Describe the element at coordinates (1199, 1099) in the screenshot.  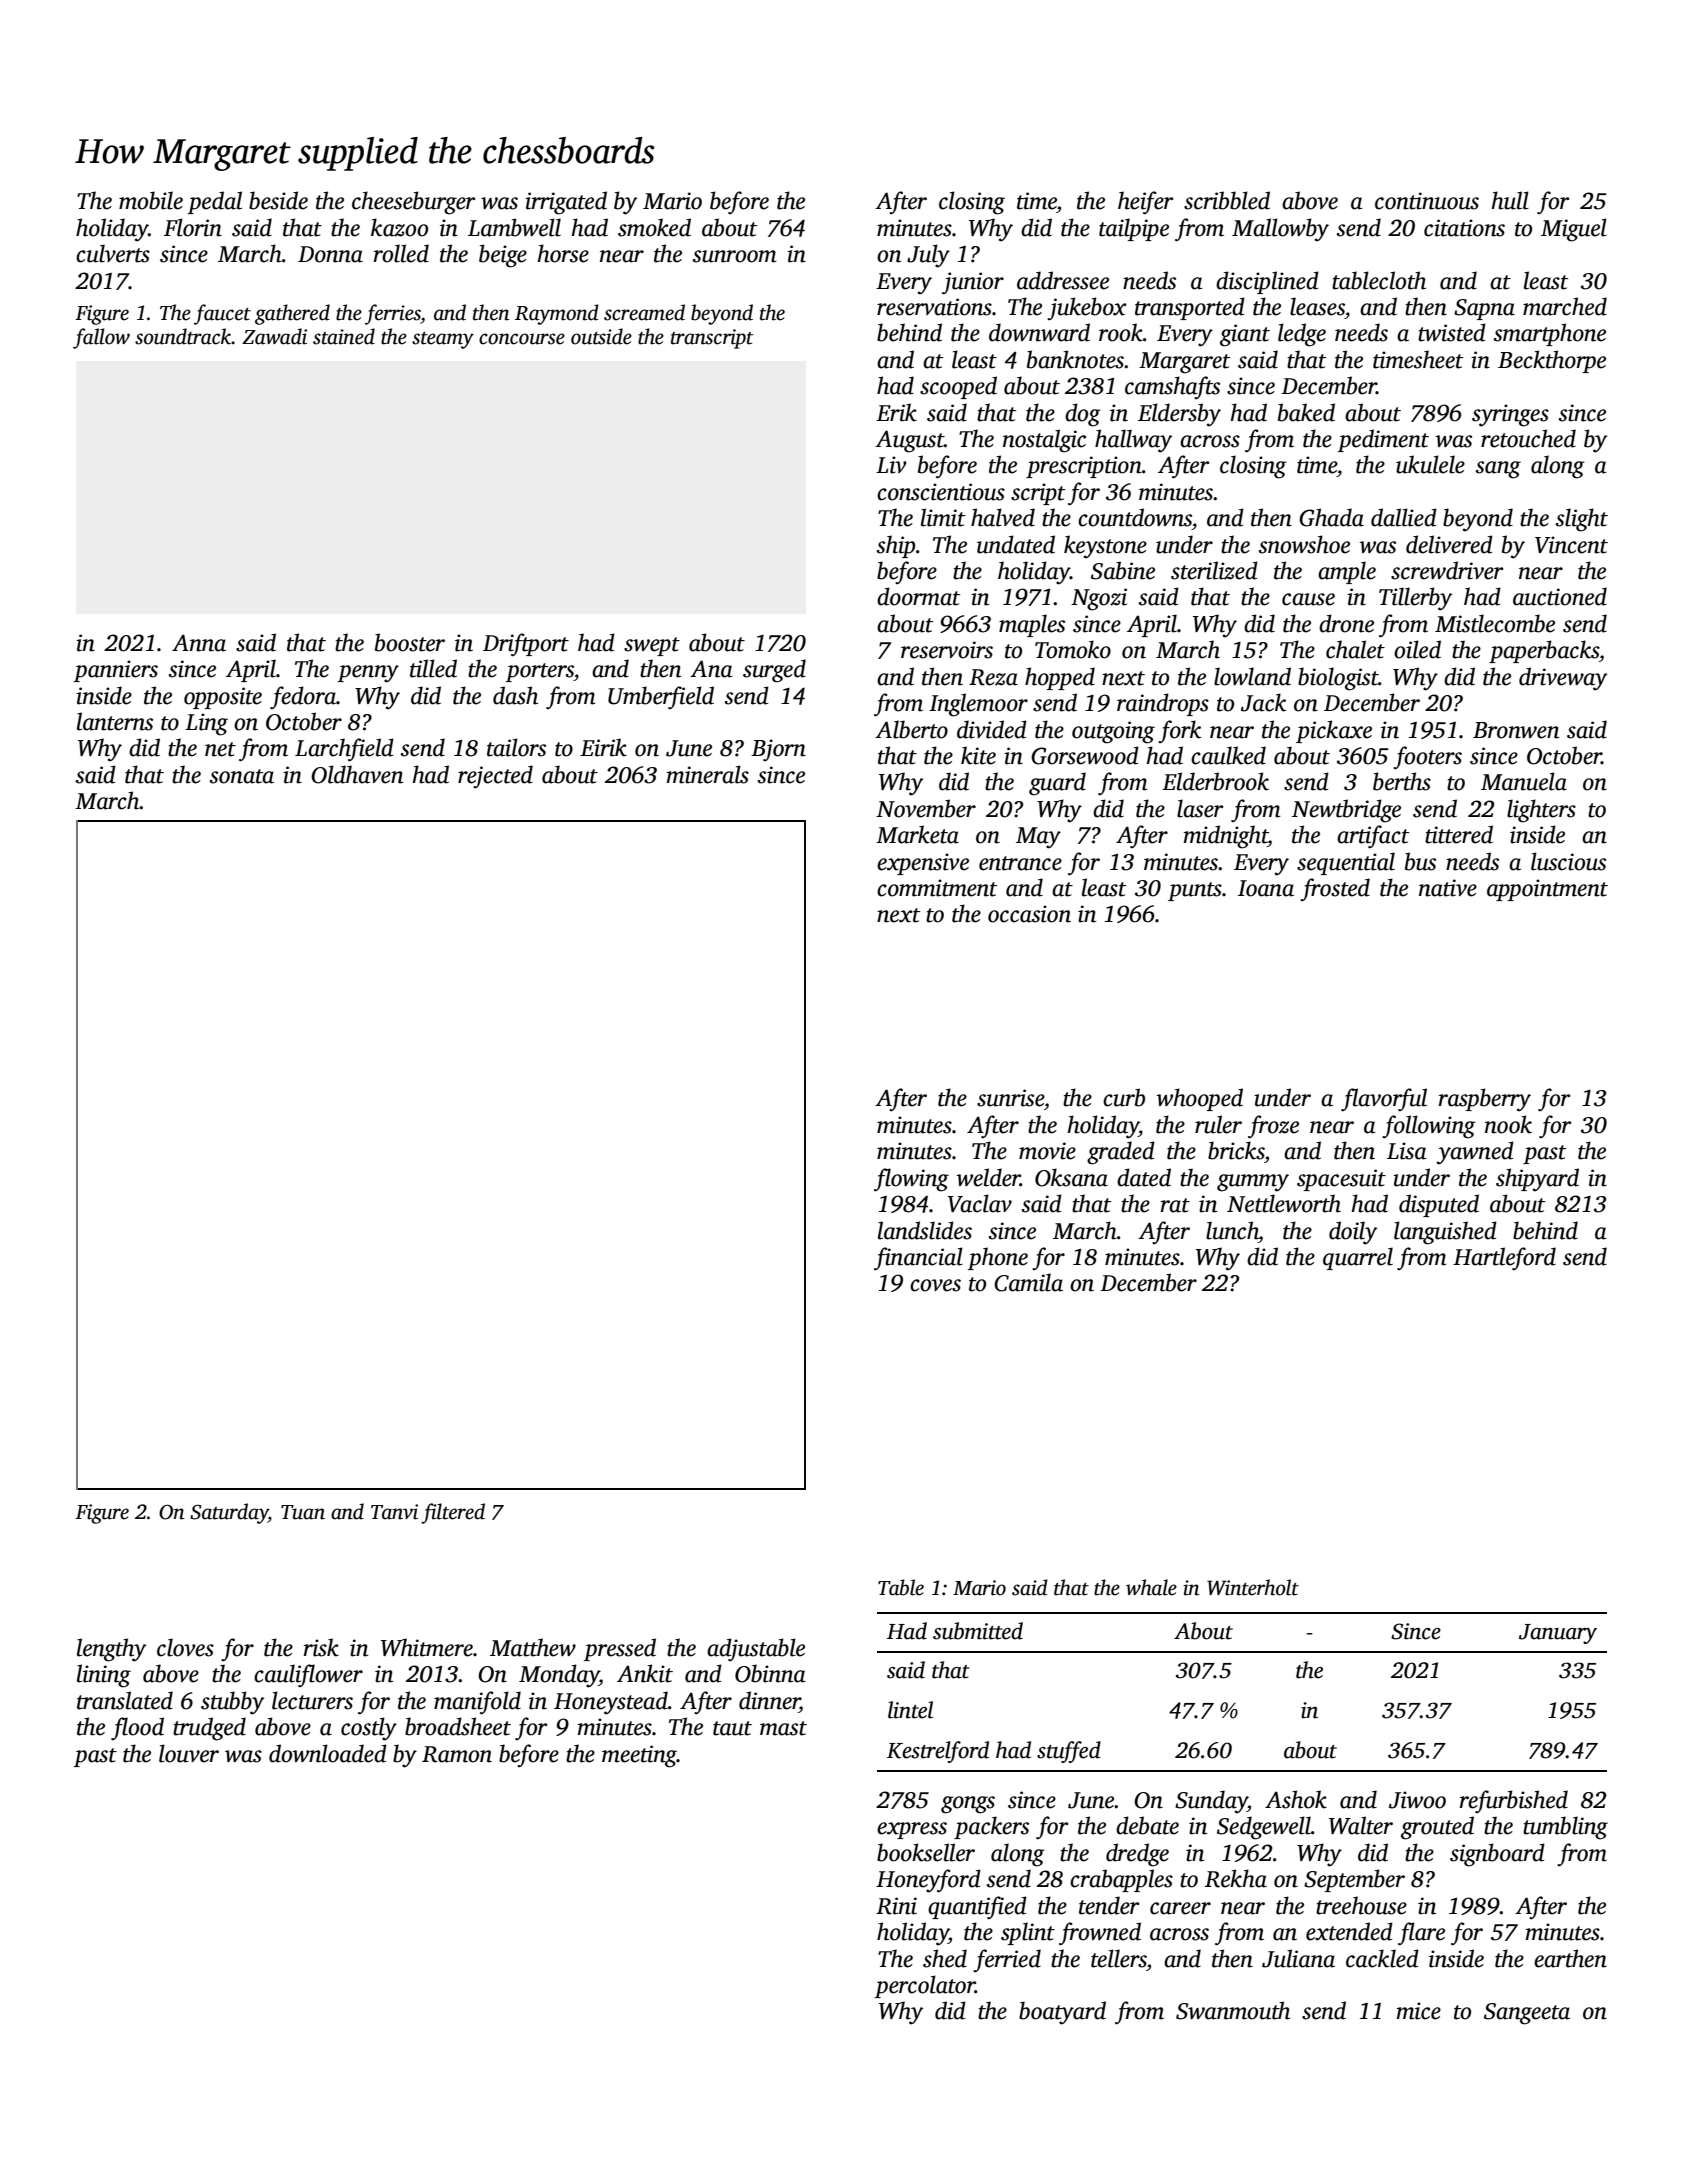
I see `whooped` at that location.
